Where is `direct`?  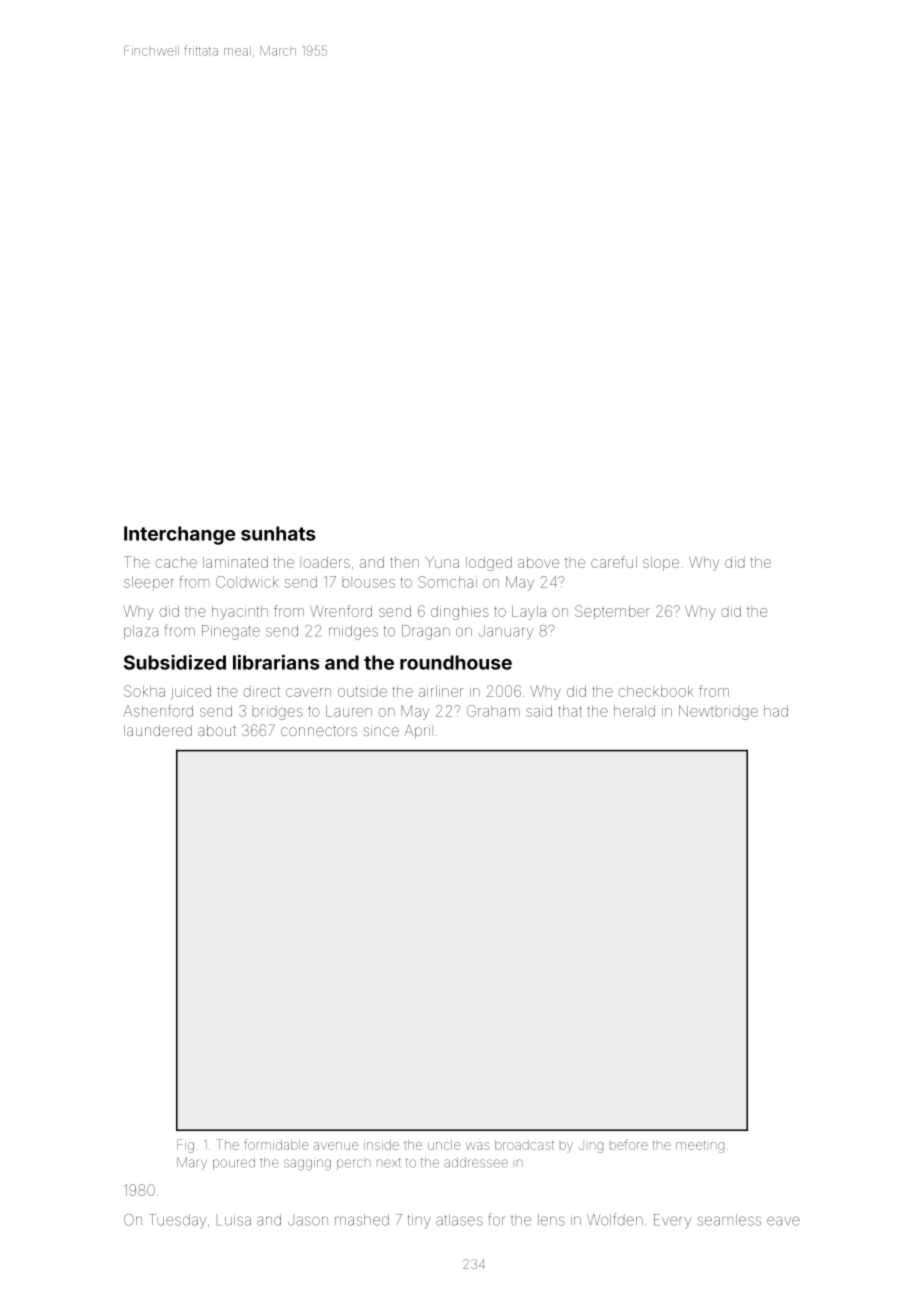 direct is located at coordinates (261, 691).
